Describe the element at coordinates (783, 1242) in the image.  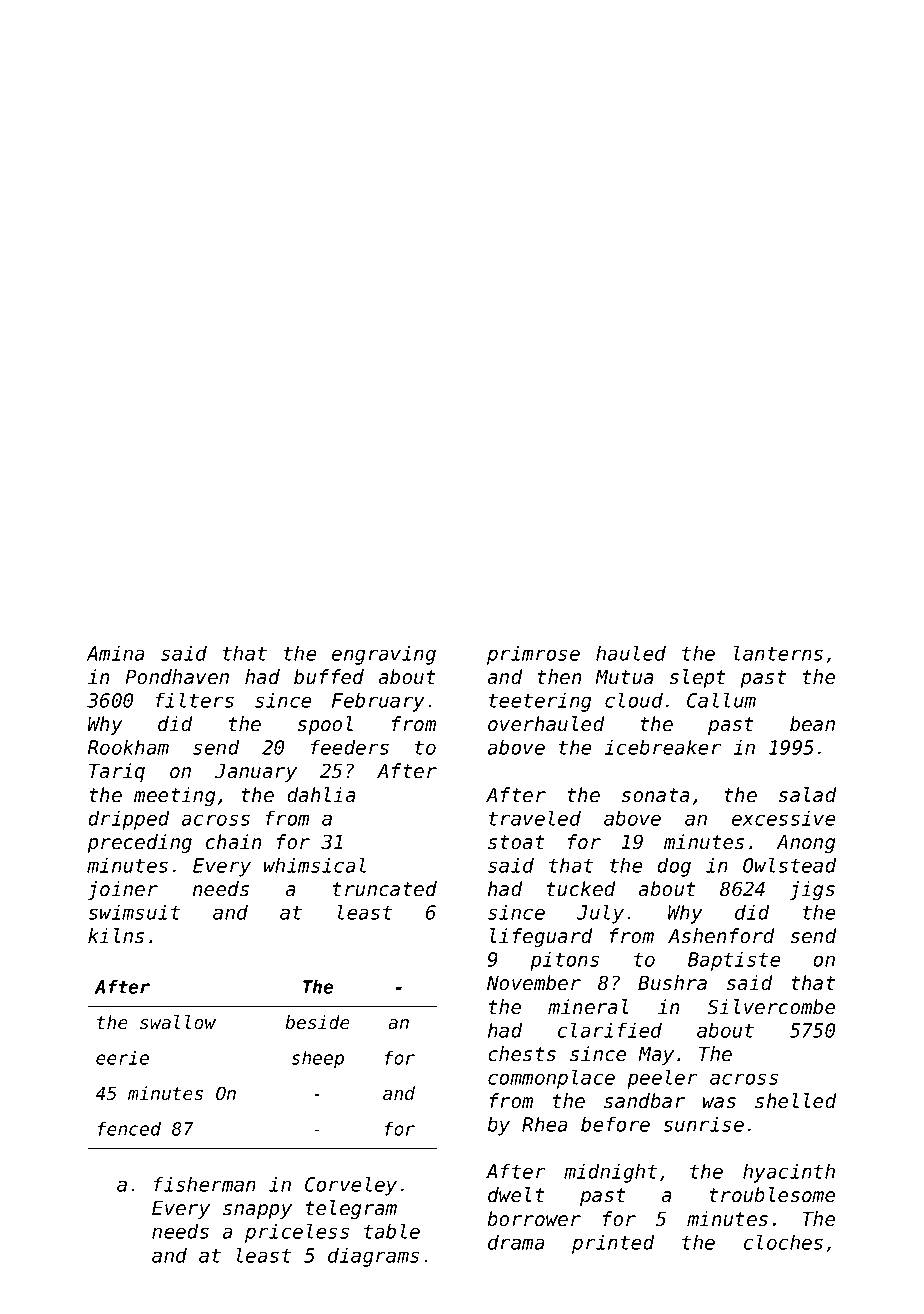
I see `cloches` at that location.
